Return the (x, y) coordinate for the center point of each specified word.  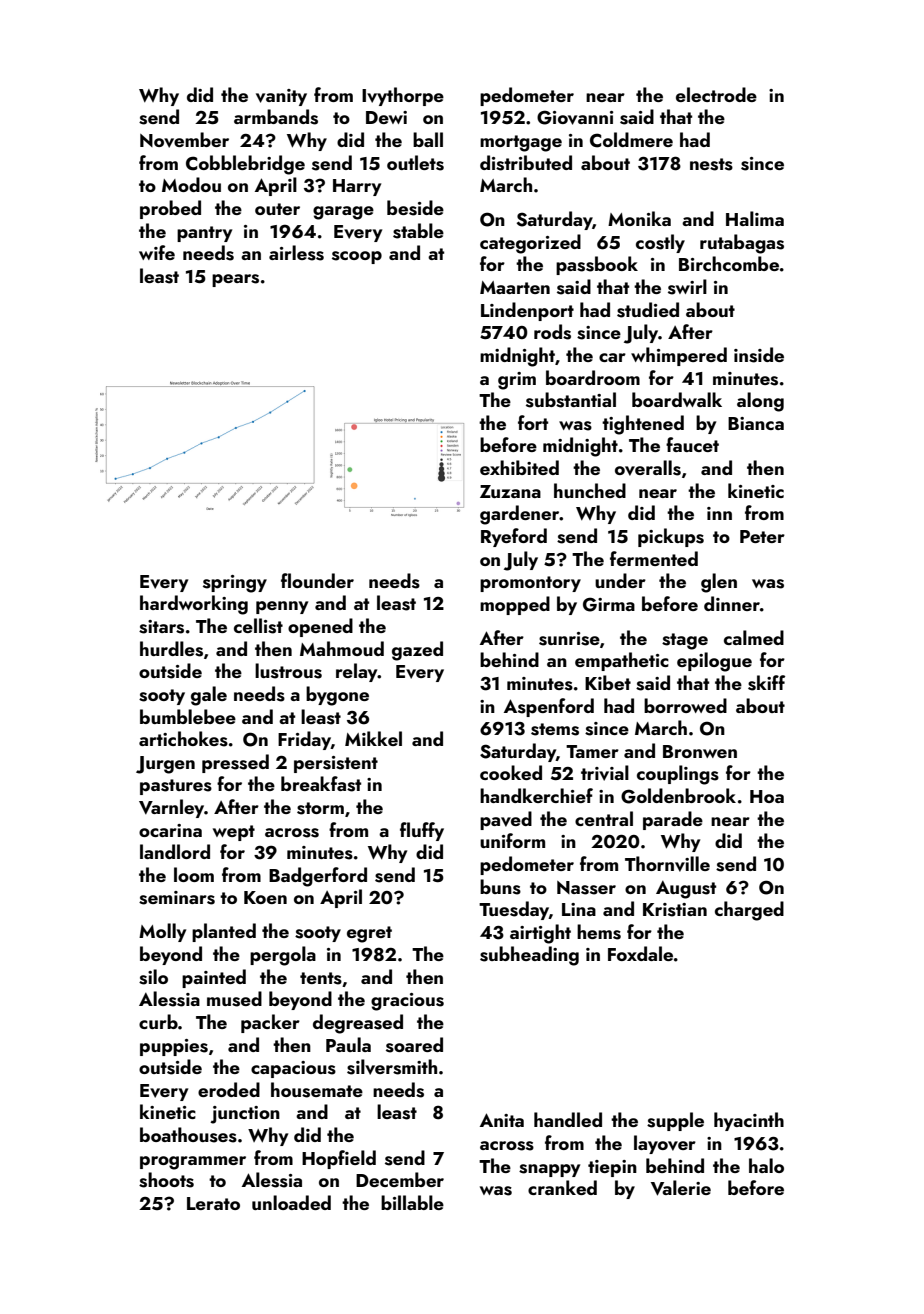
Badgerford (318, 877)
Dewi (386, 117)
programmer (193, 1163)
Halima (755, 218)
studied (648, 310)
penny (282, 607)
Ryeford (514, 537)
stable (418, 231)
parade (673, 820)
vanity (281, 97)
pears (235, 280)
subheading (529, 956)
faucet (692, 444)
